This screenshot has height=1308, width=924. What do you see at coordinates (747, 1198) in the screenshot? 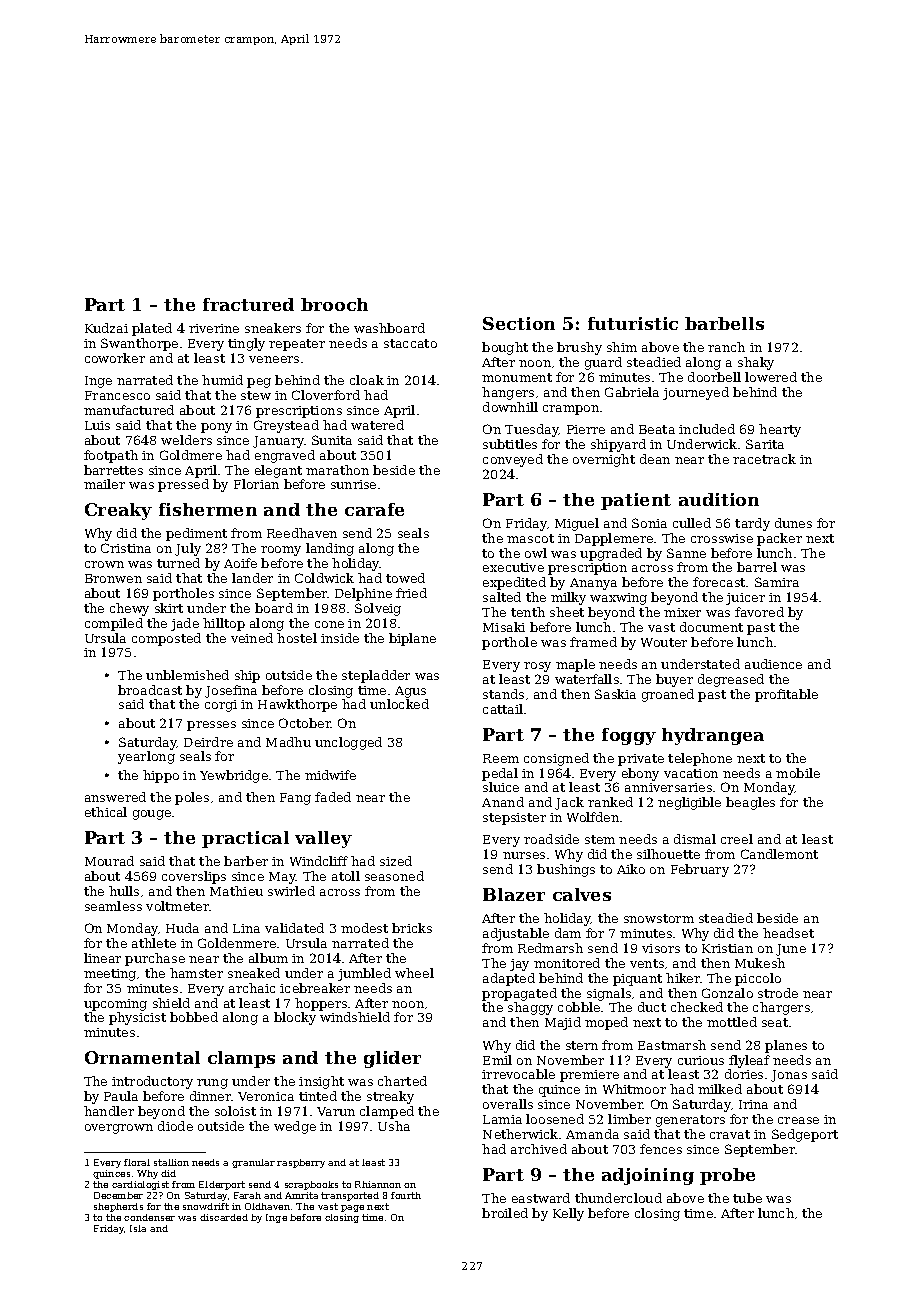
I see `tube` at bounding box center [747, 1198].
